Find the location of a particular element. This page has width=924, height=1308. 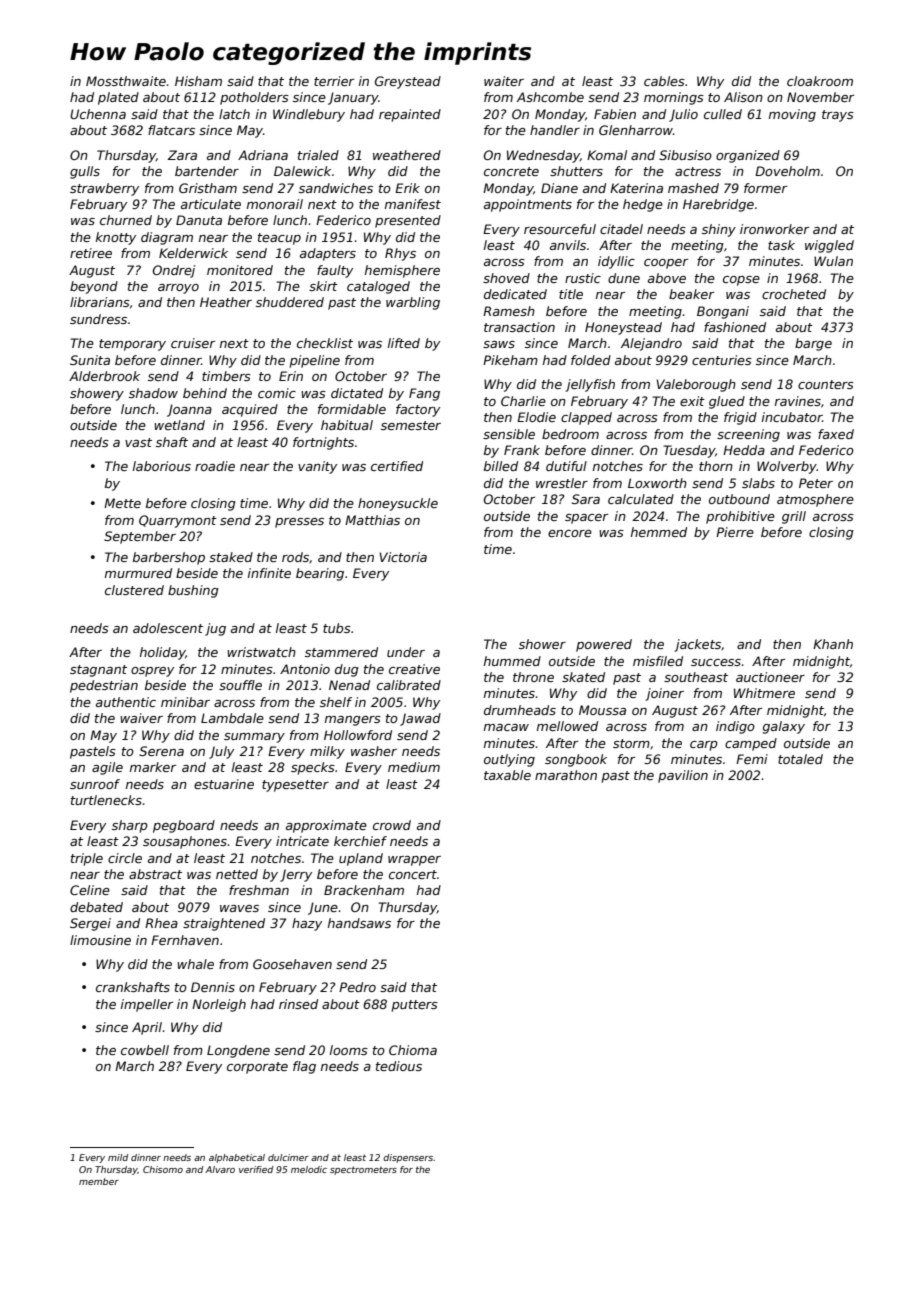

member is located at coordinates (99, 1181).
